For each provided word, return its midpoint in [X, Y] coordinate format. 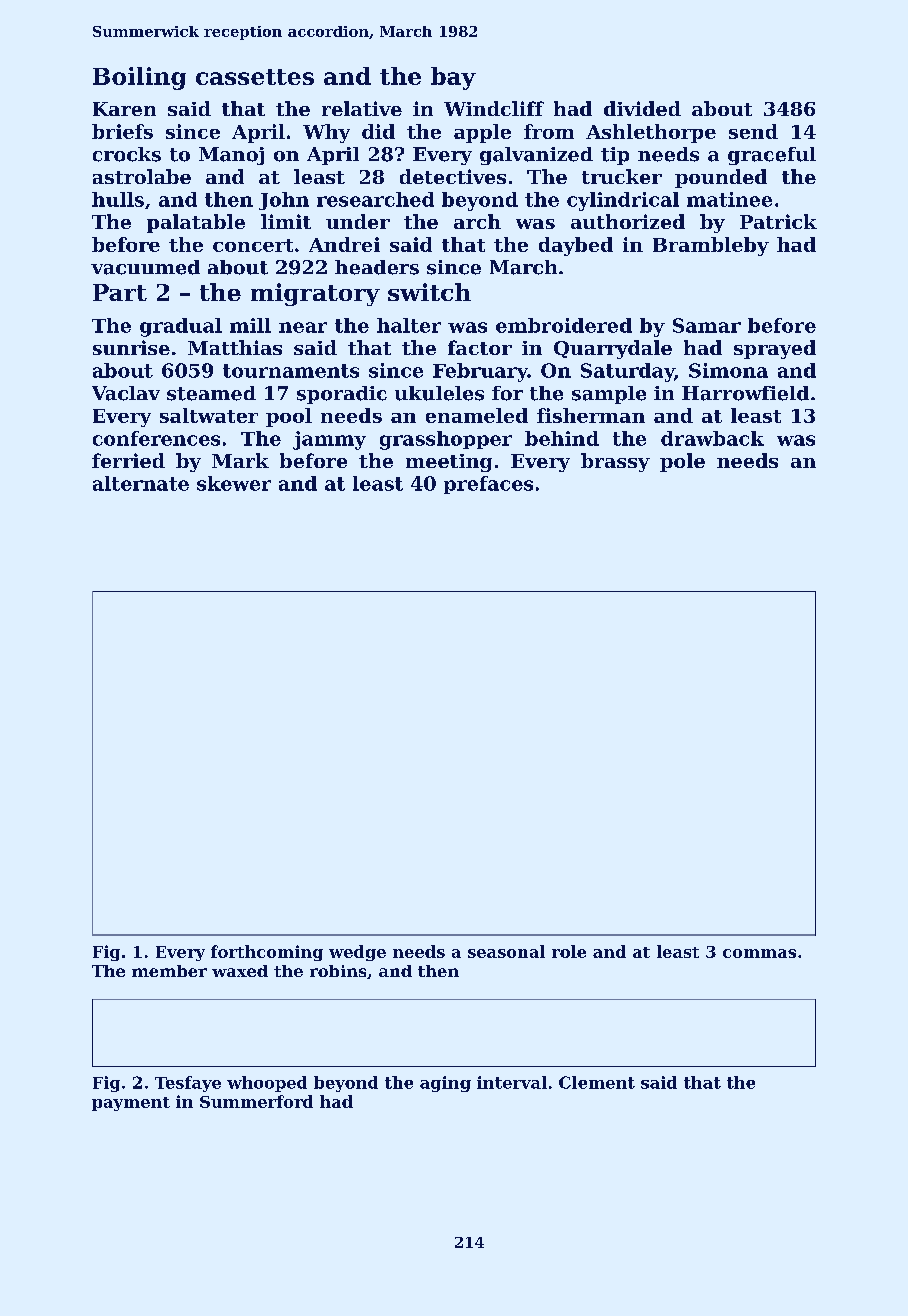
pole [682, 462]
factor [480, 347]
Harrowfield [745, 393]
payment [131, 1104]
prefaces [488, 485]
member [169, 971]
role [569, 951]
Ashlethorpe [651, 133]
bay [453, 78]
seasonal [506, 951]
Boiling [139, 78]
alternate [141, 483]
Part [120, 292]
